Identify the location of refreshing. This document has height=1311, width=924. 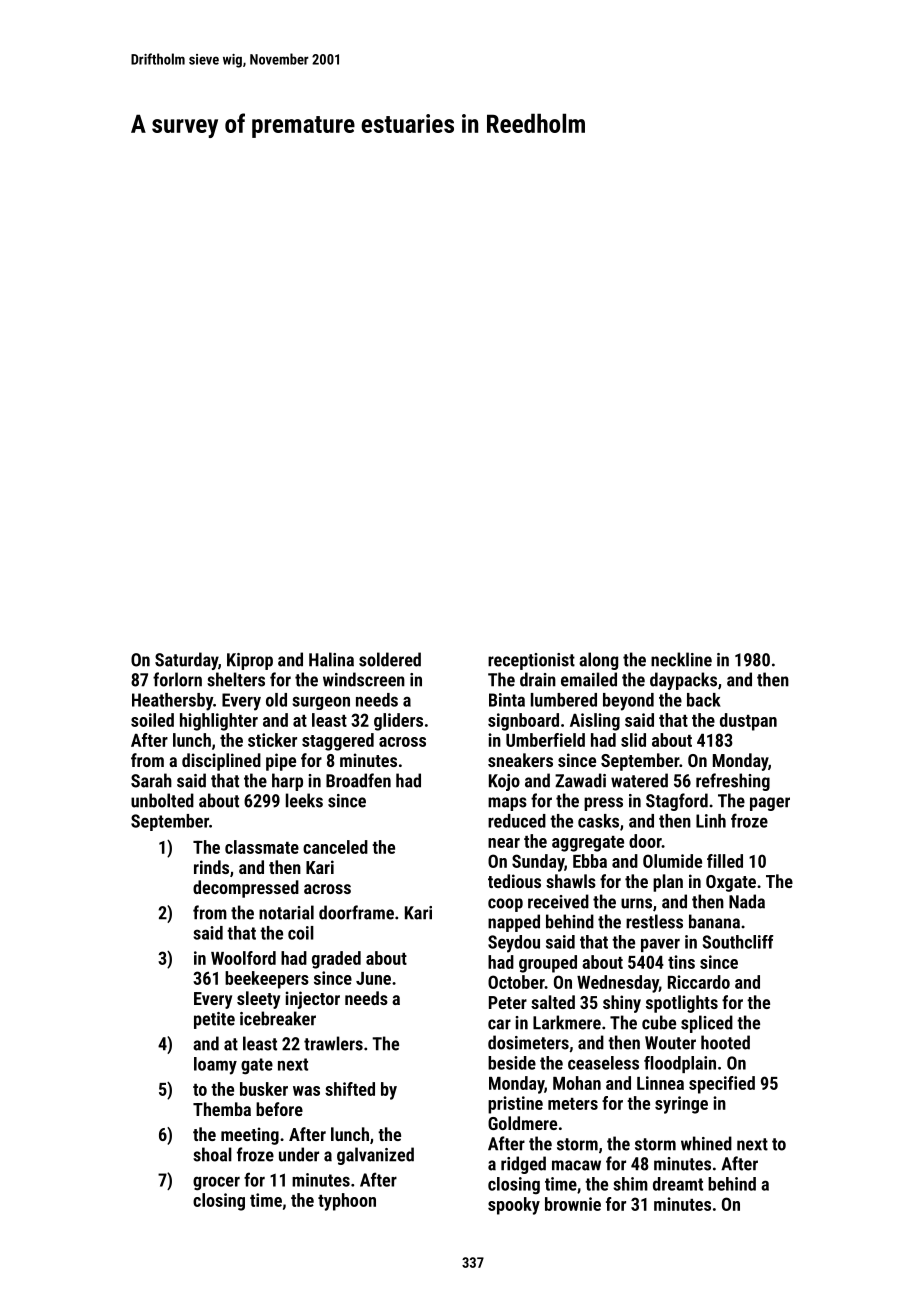
(733, 782).
